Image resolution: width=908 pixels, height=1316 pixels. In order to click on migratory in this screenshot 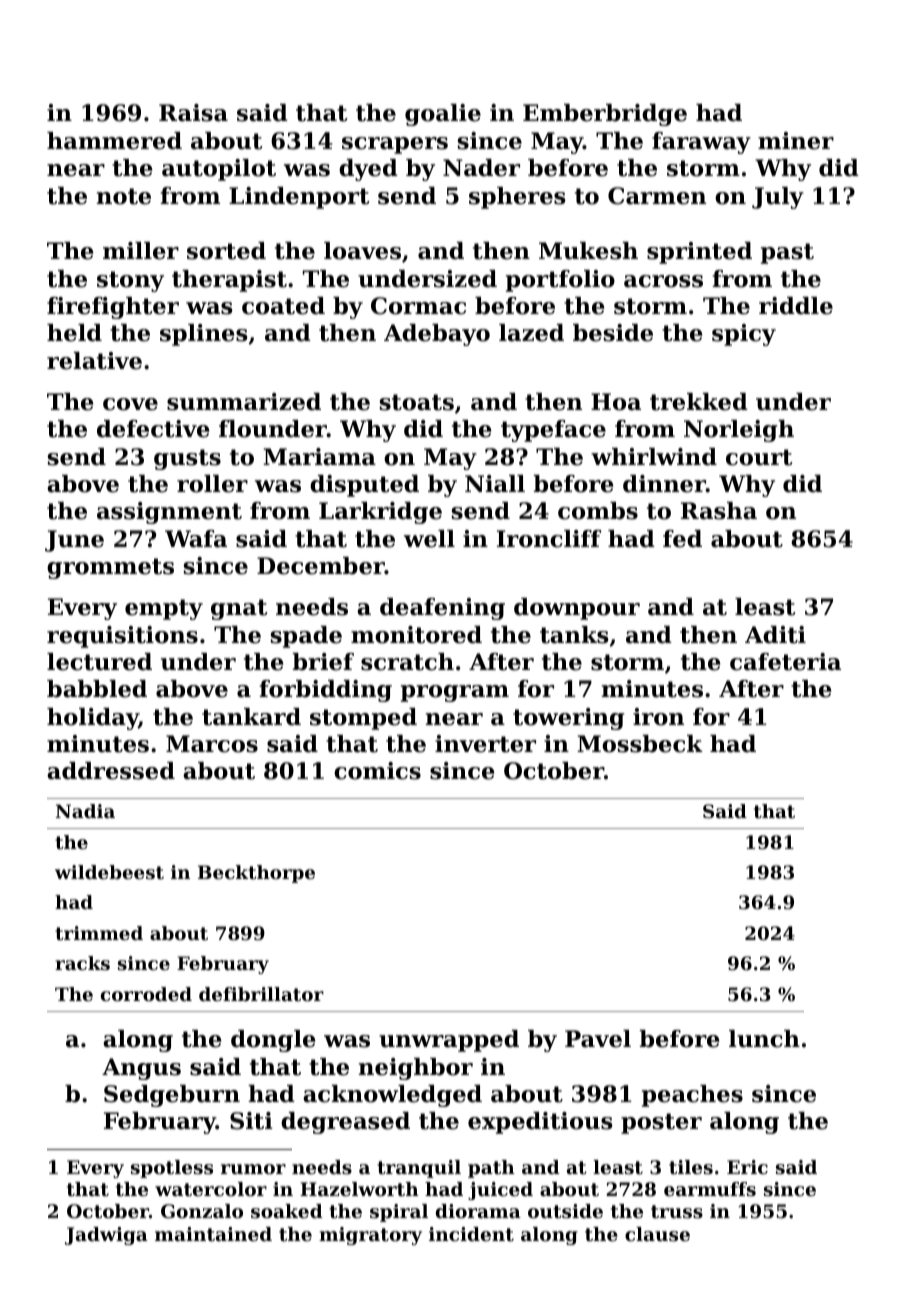, I will do `click(370, 1236)`.
